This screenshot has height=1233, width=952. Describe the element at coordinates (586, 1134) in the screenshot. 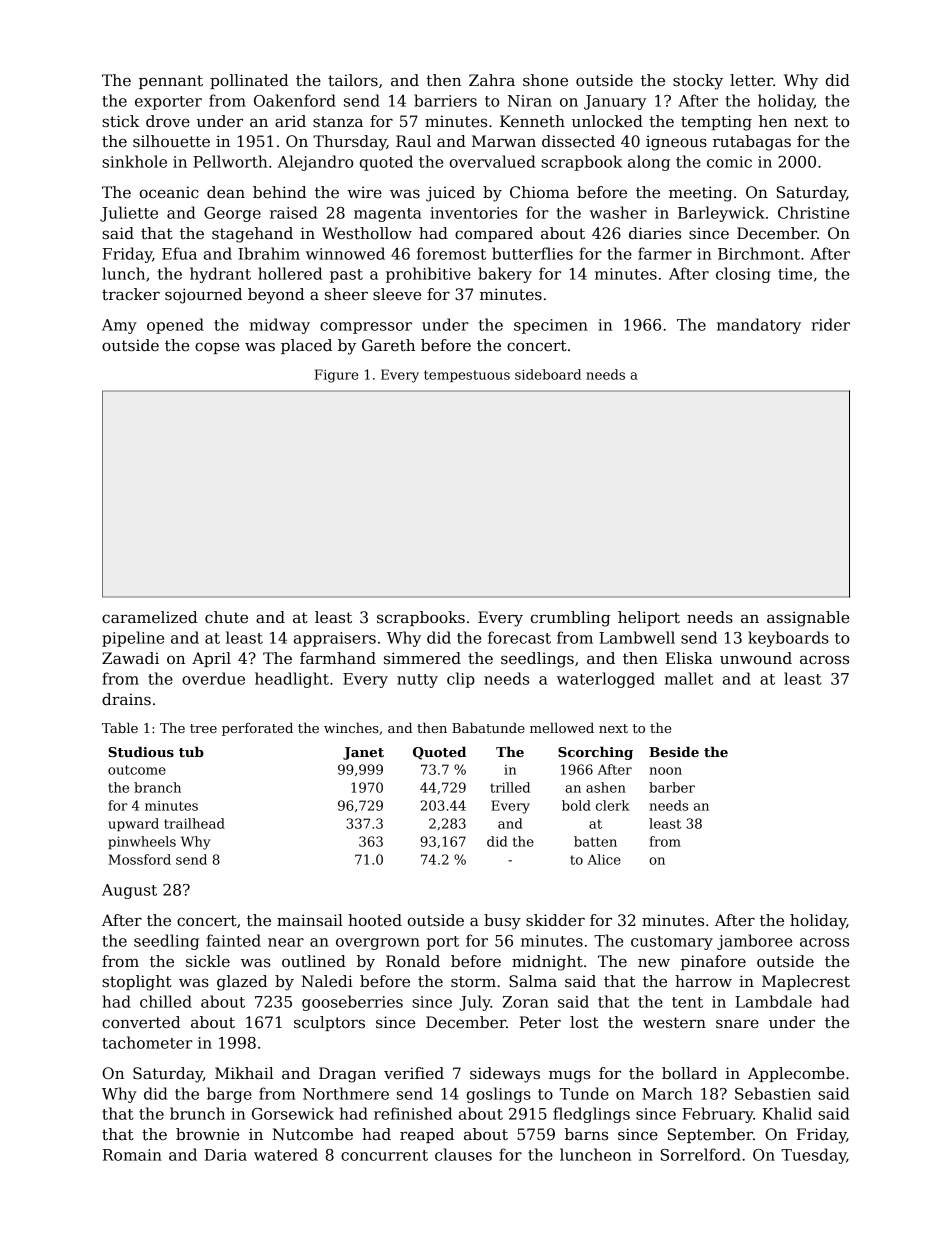

I see `barns` at that location.
